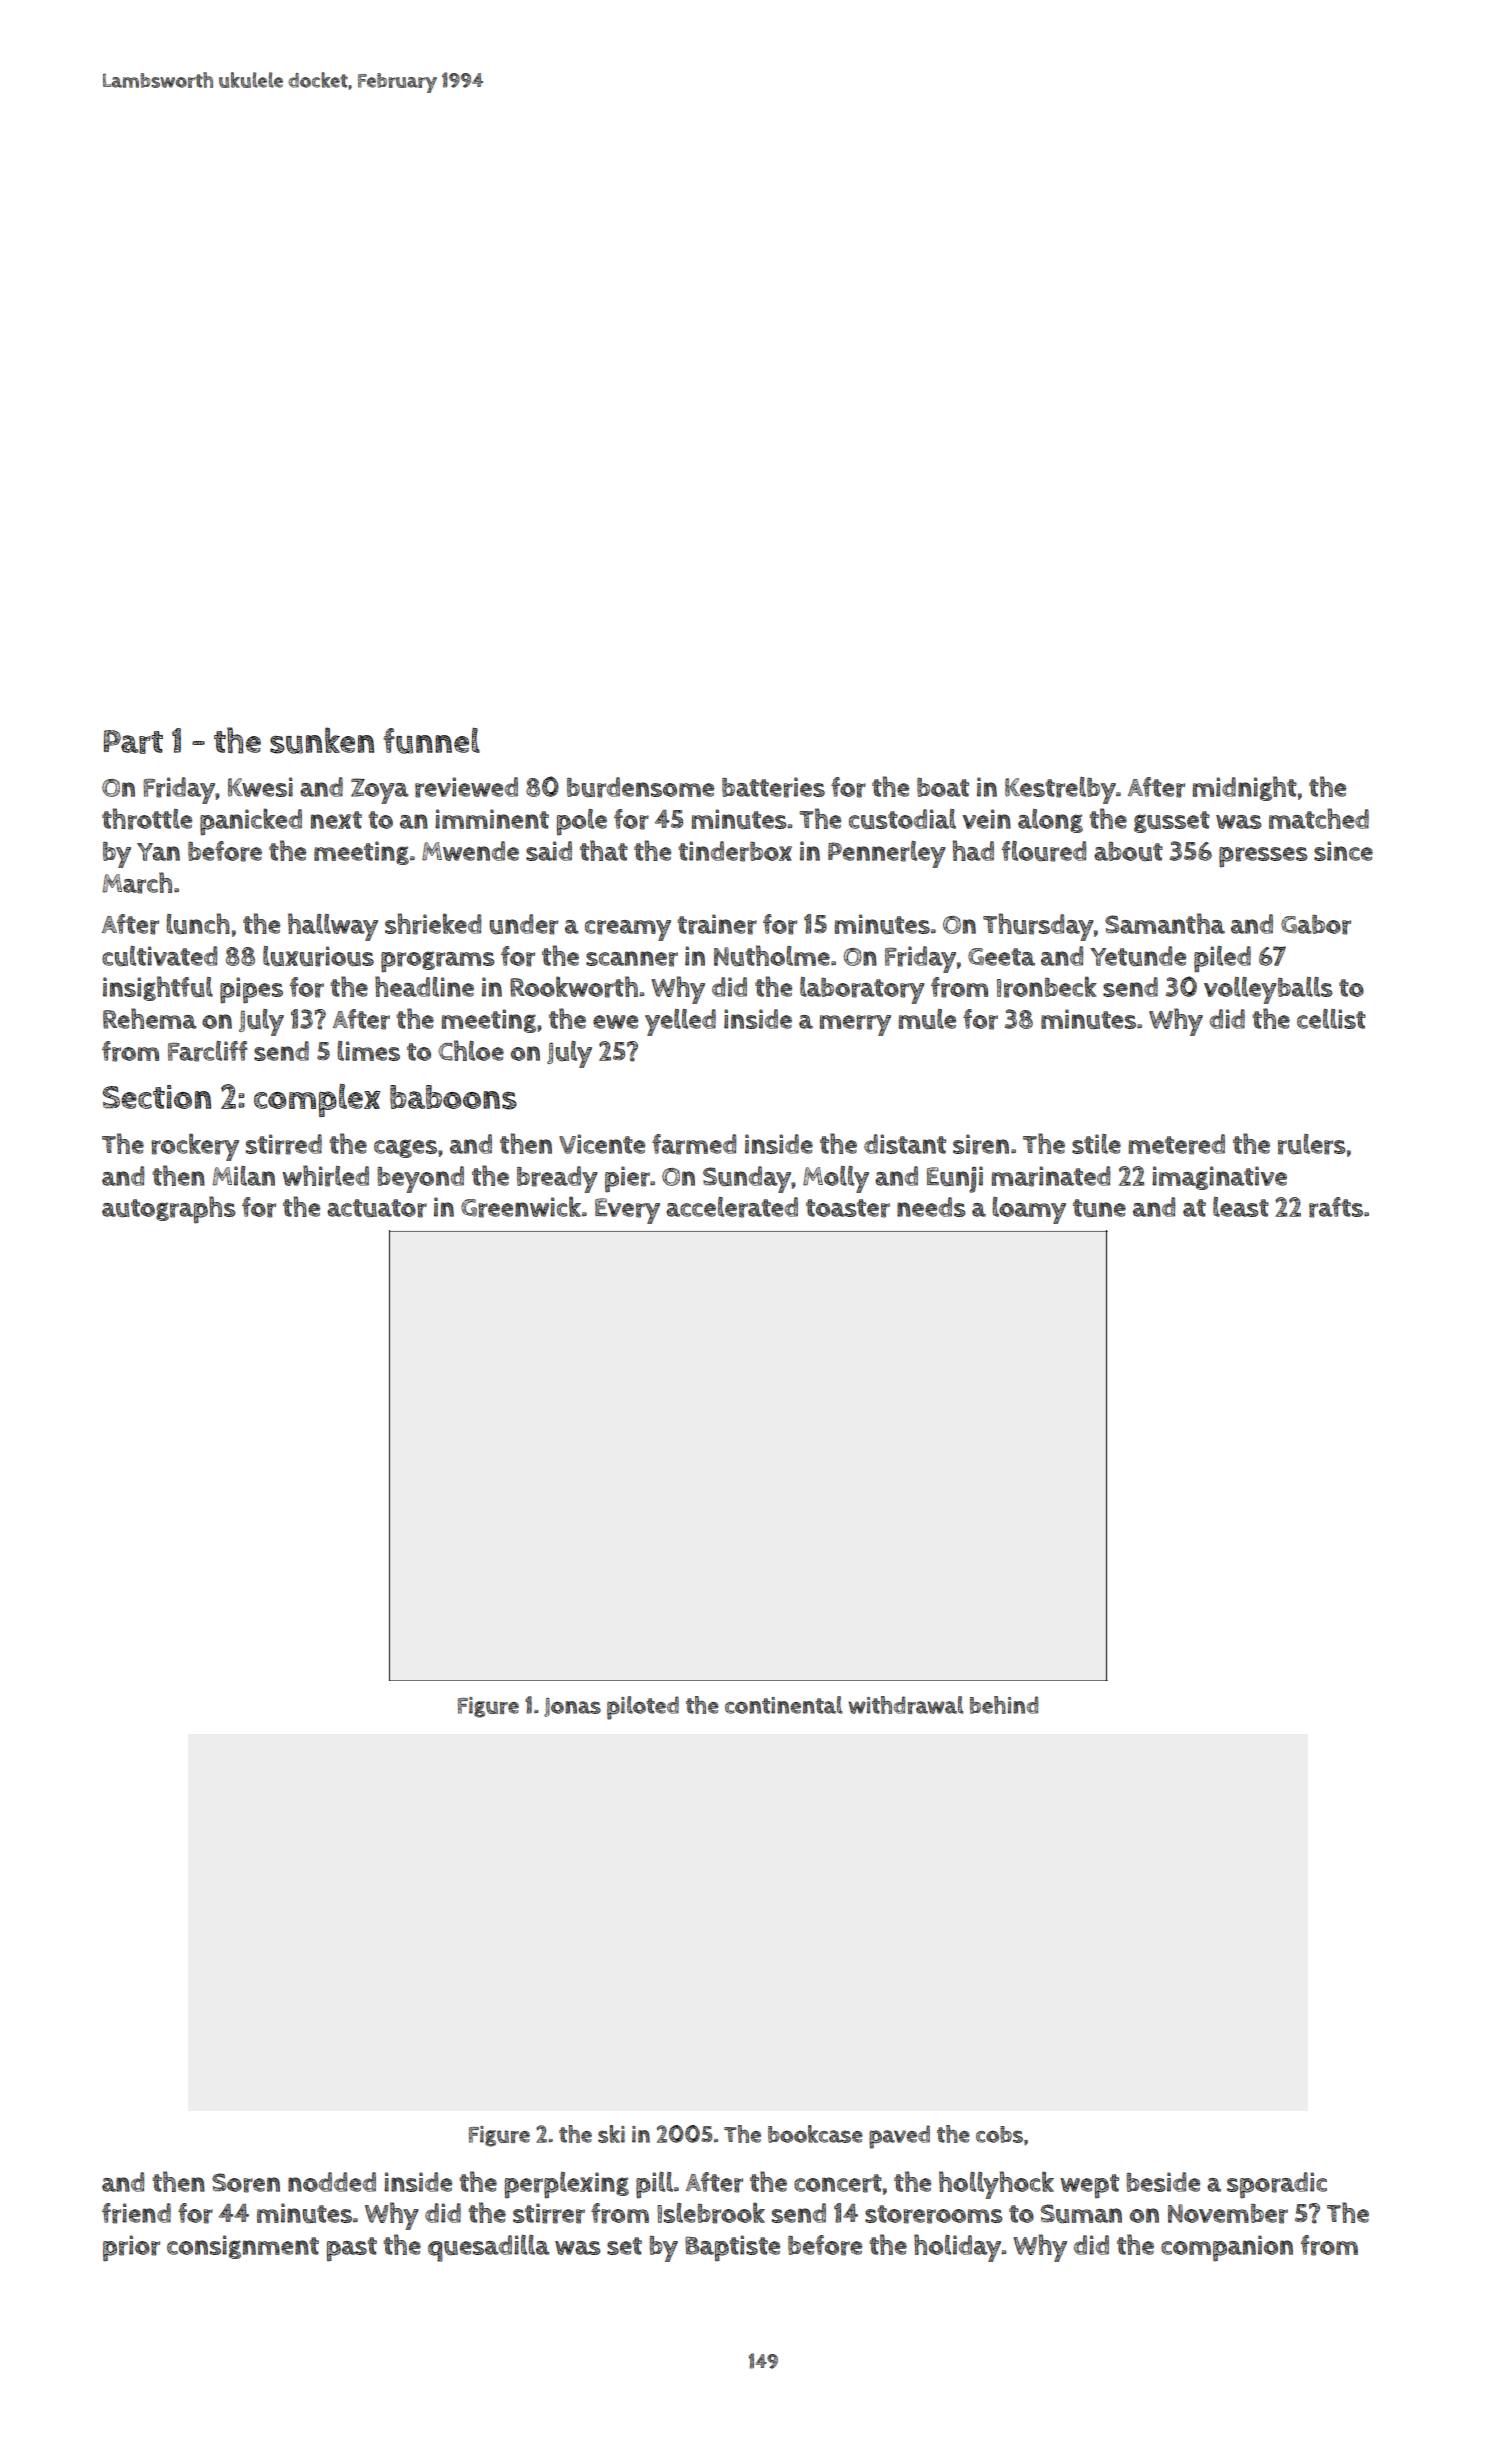 The height and width of the screenshot is (2464, 1496). I want to click on least, so click(1241, 1207).
